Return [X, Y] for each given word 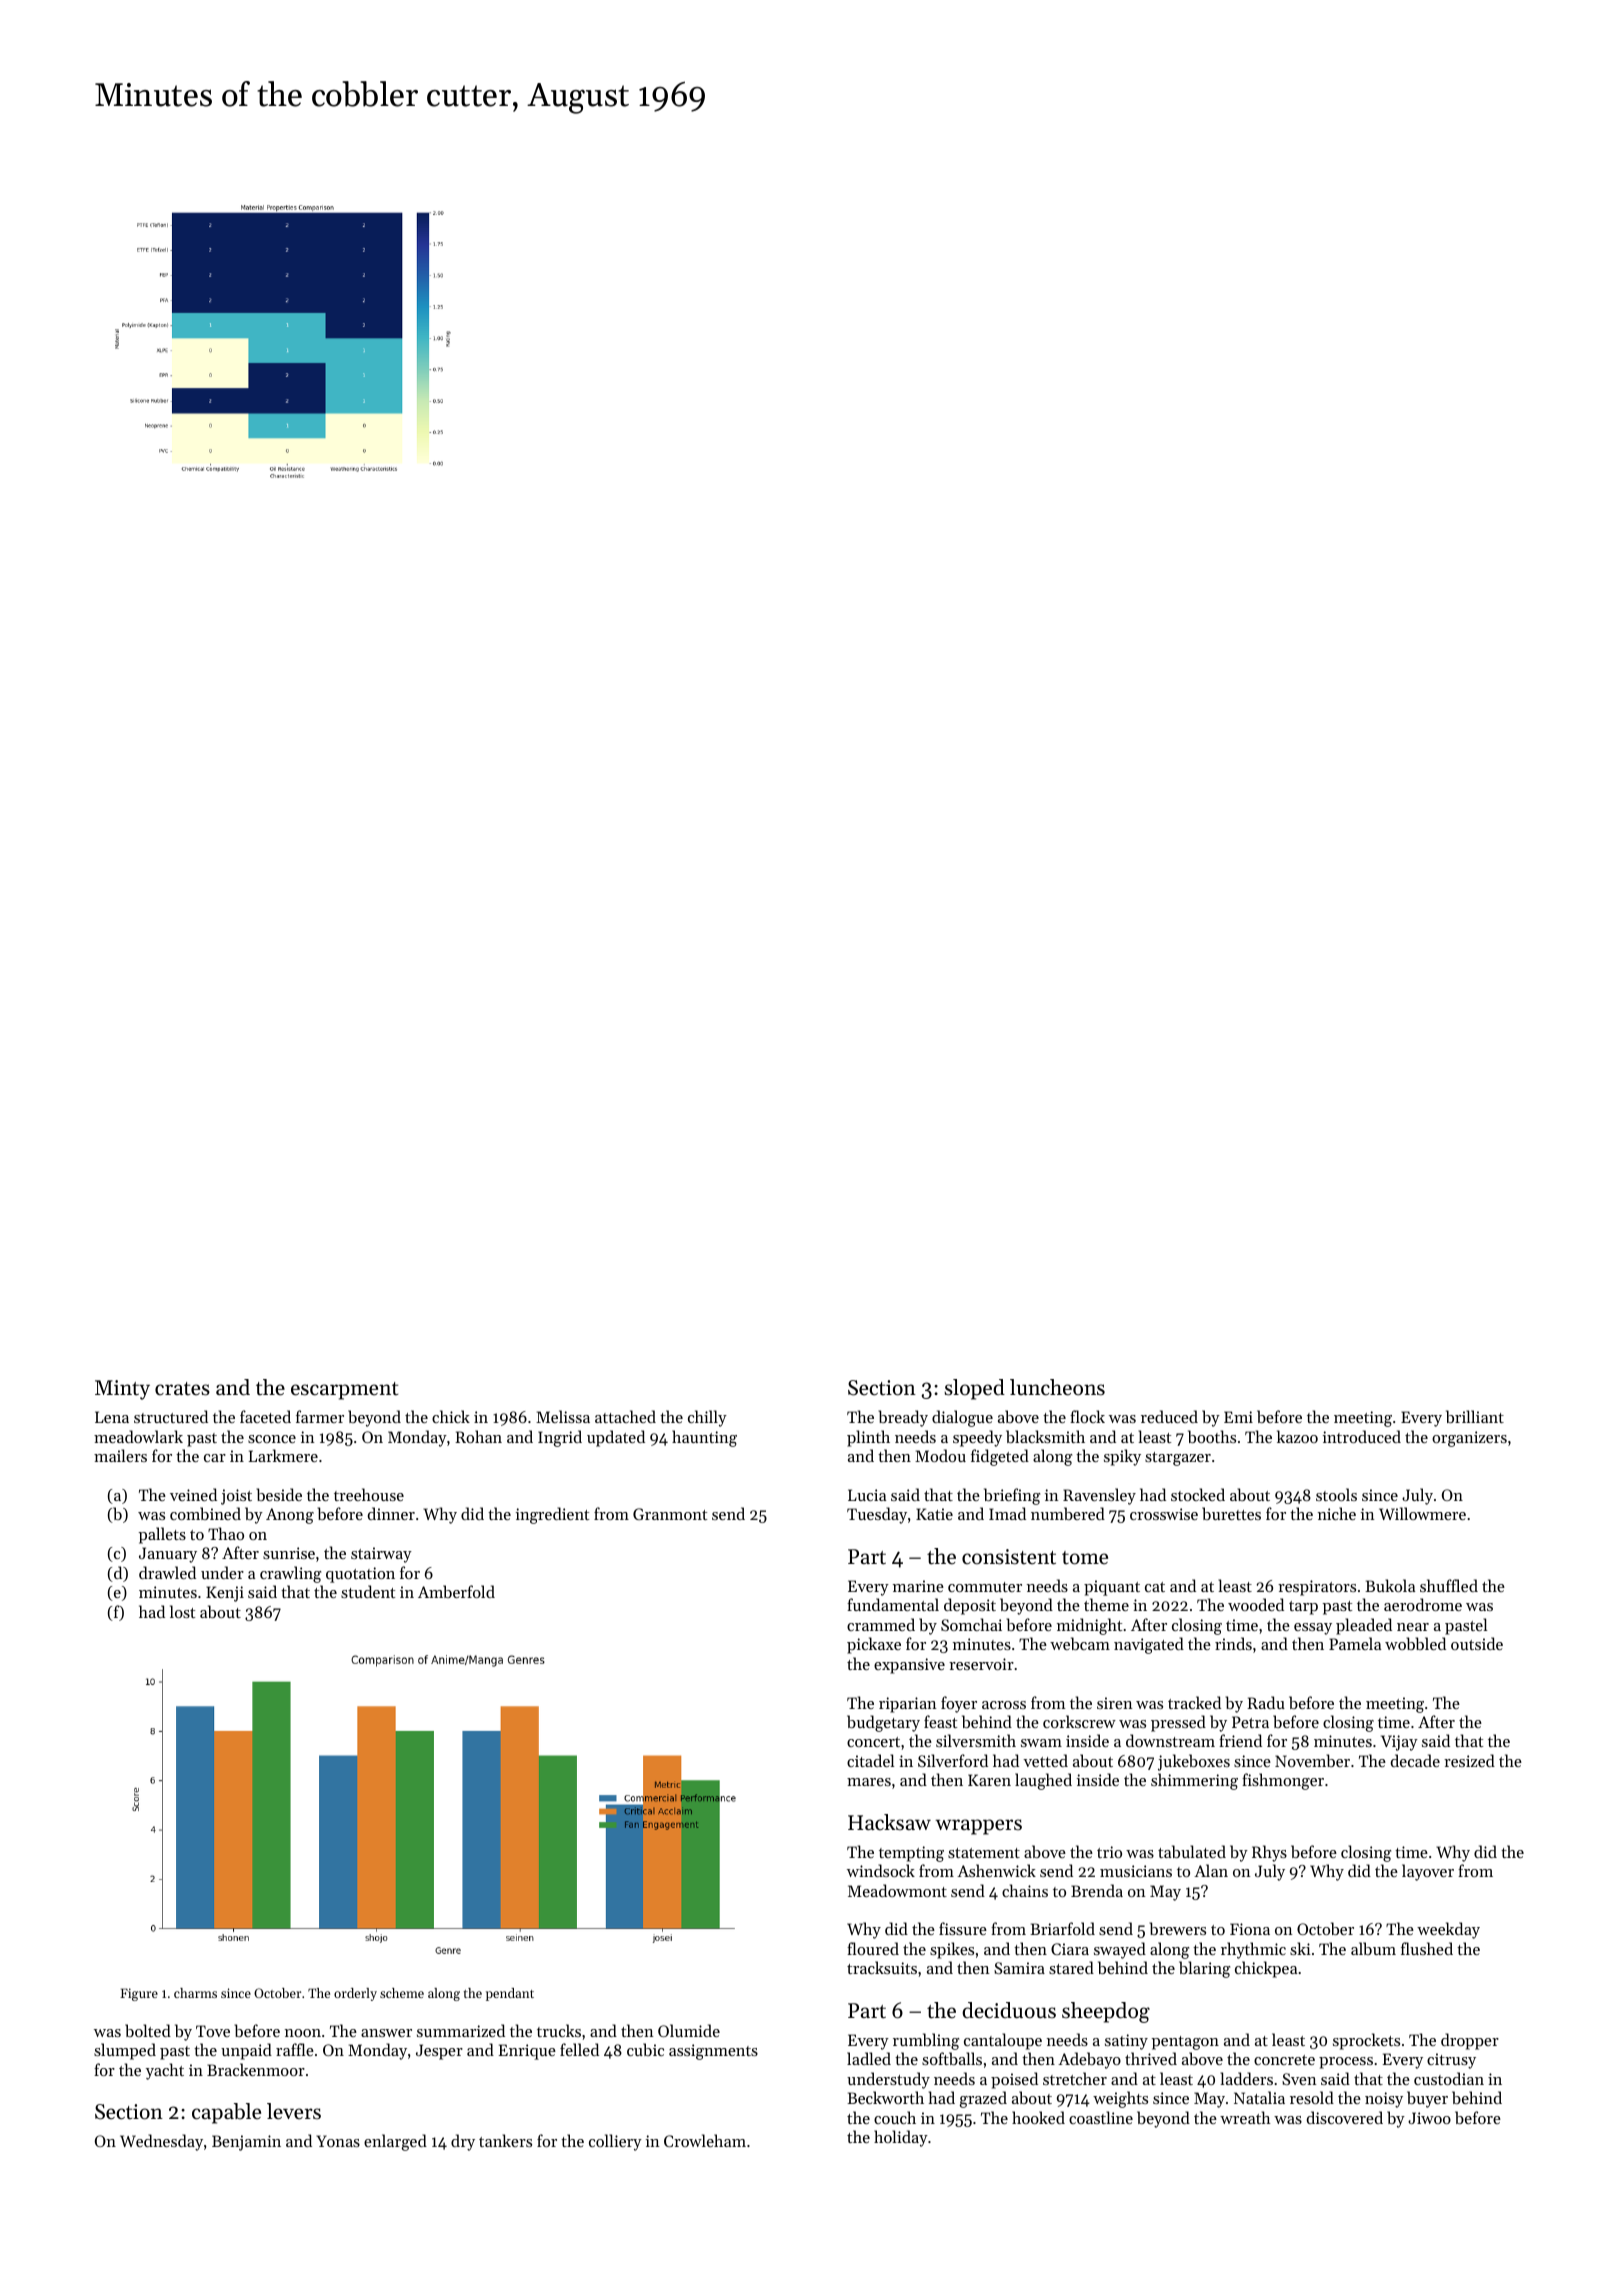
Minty [122, 1390]
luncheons [1057, 1387]
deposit [970, 1606]
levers [294, 2111]
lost [182, 1611]
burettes [1231, 1513]
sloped [974, 1389]
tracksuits [882, 1967]
